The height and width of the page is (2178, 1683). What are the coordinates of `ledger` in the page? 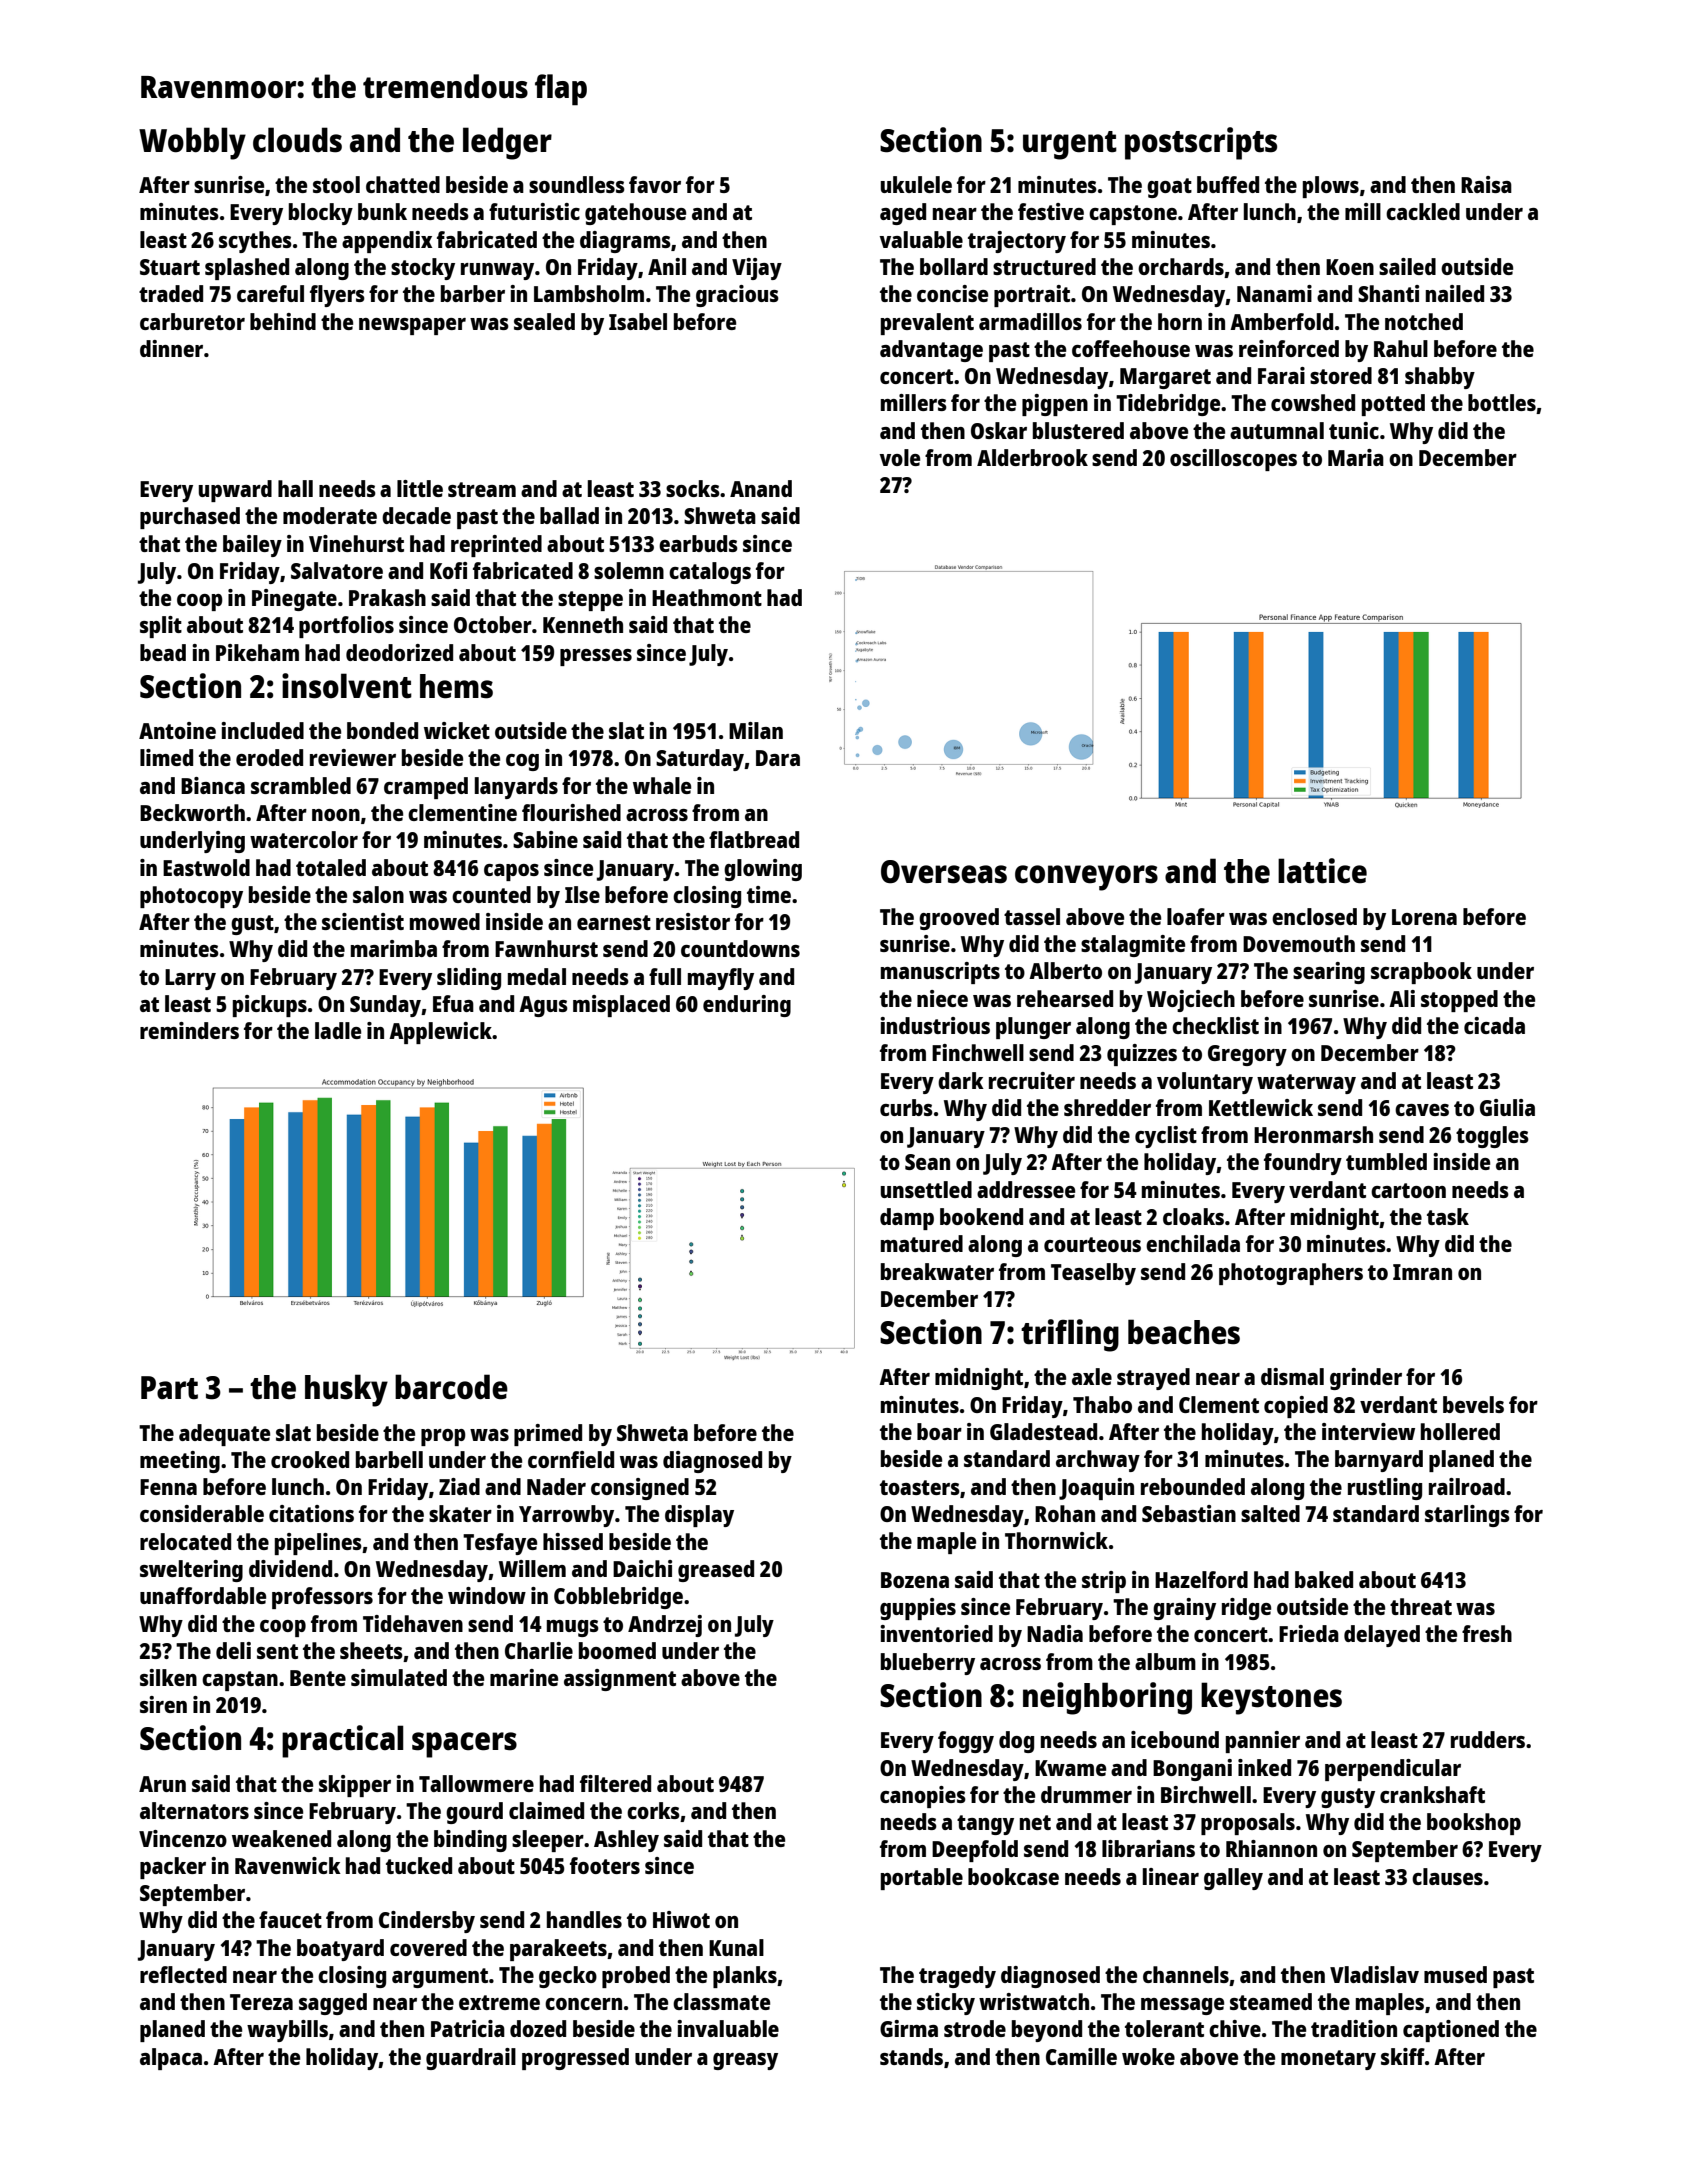 It's located at (507, 143).
